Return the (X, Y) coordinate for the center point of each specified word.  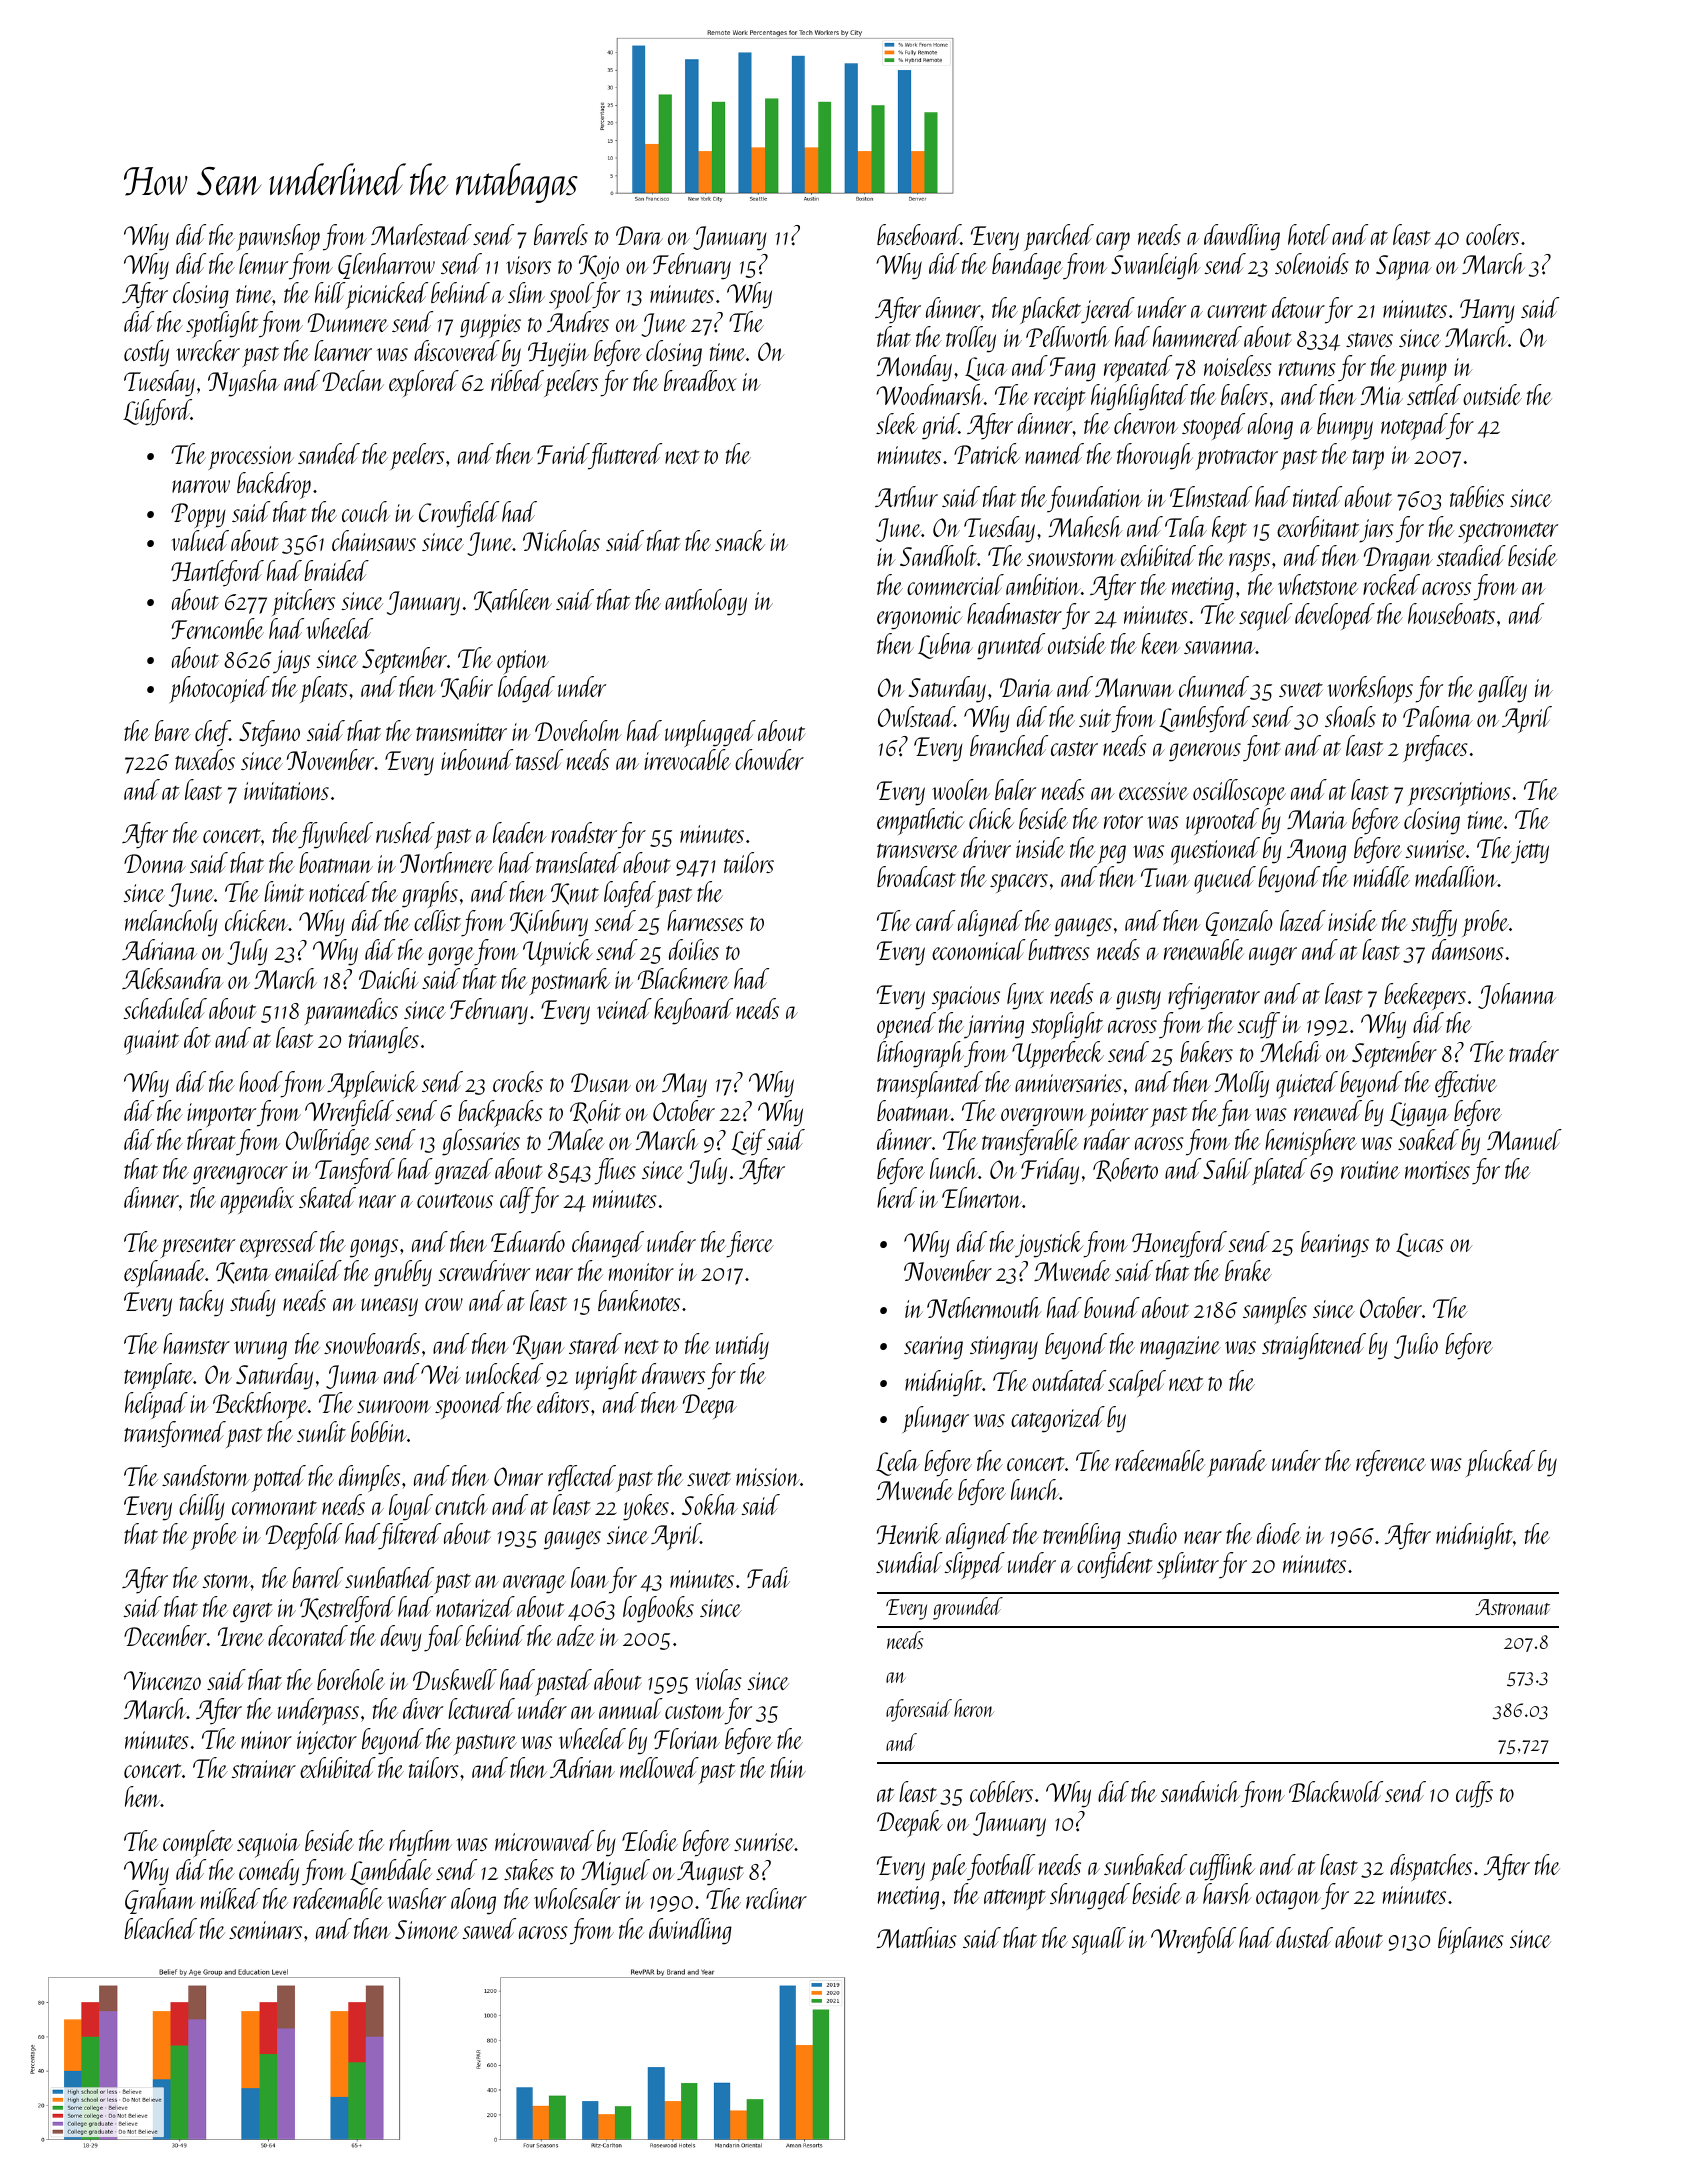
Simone (427, 1929)
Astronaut (1512, 1607)
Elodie (650, 1840)
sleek (897, 423)
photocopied (219, 689)
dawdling (1242, 237)
